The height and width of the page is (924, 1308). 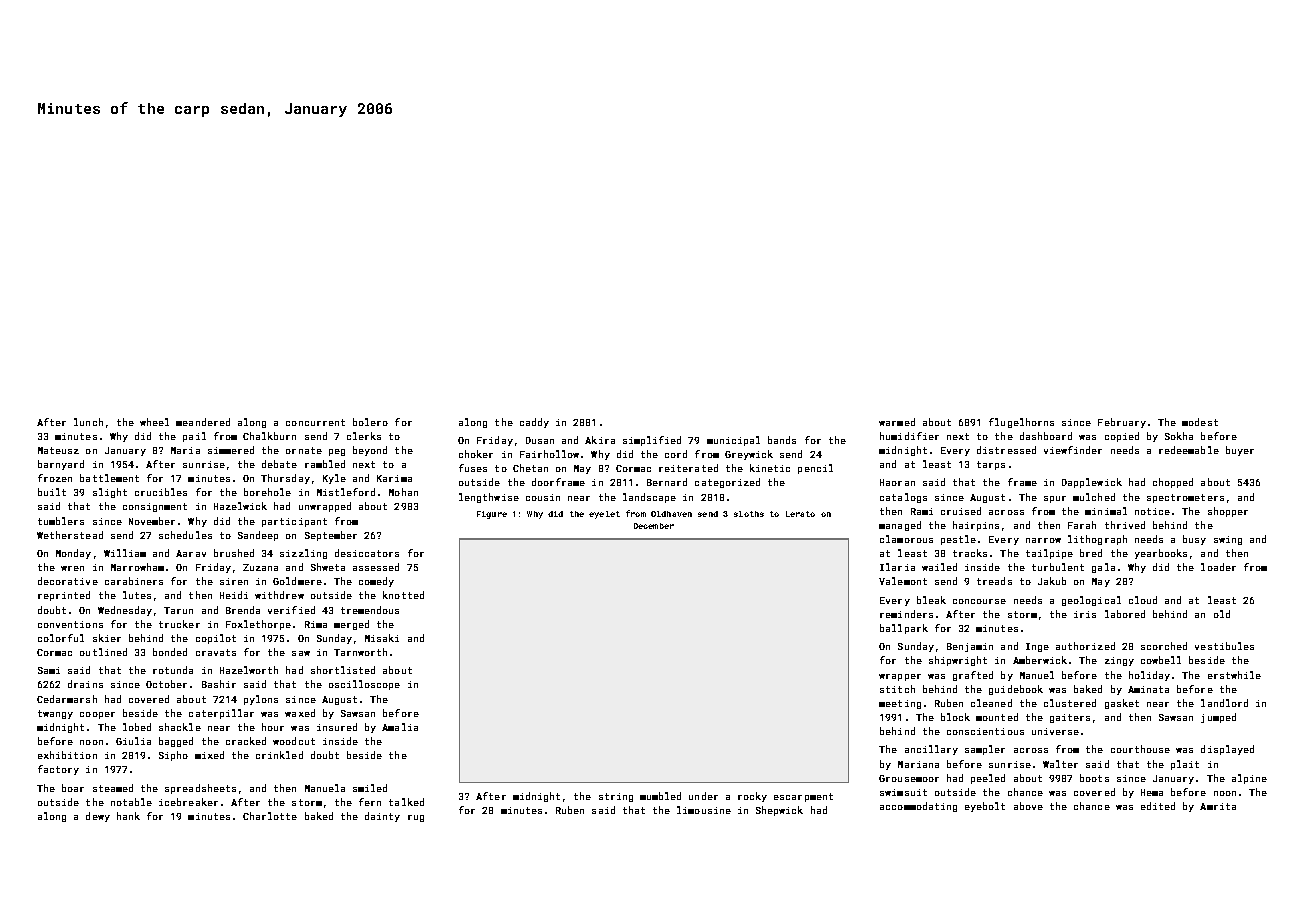 What do you see at coordinates (279, 755) in the page?
I see `crinkled` at bounding box center [279, 755].
